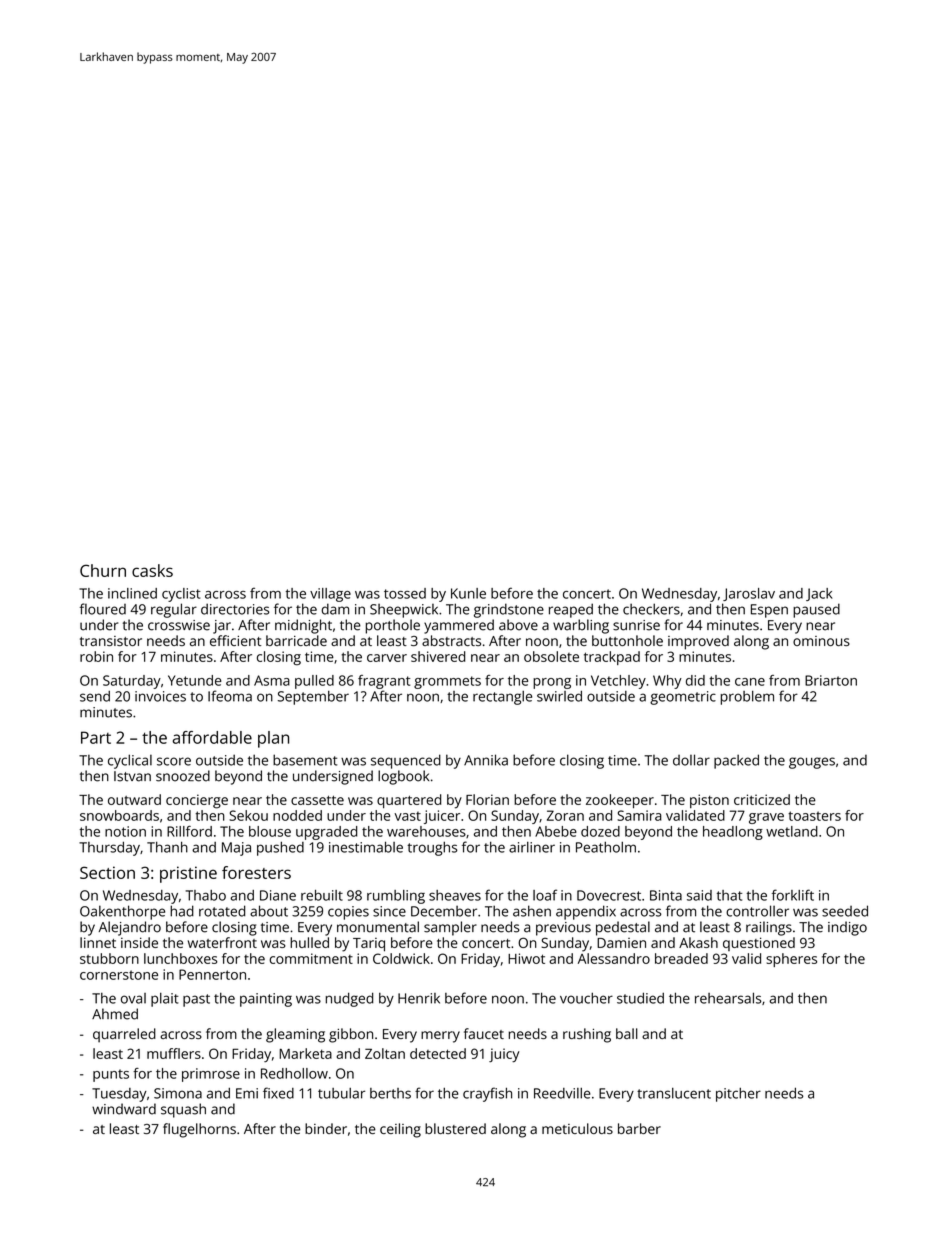 The image size is (952, 1233). Describe the element at coordinates (769, 611) in the document. I see `Espen` at that location.
